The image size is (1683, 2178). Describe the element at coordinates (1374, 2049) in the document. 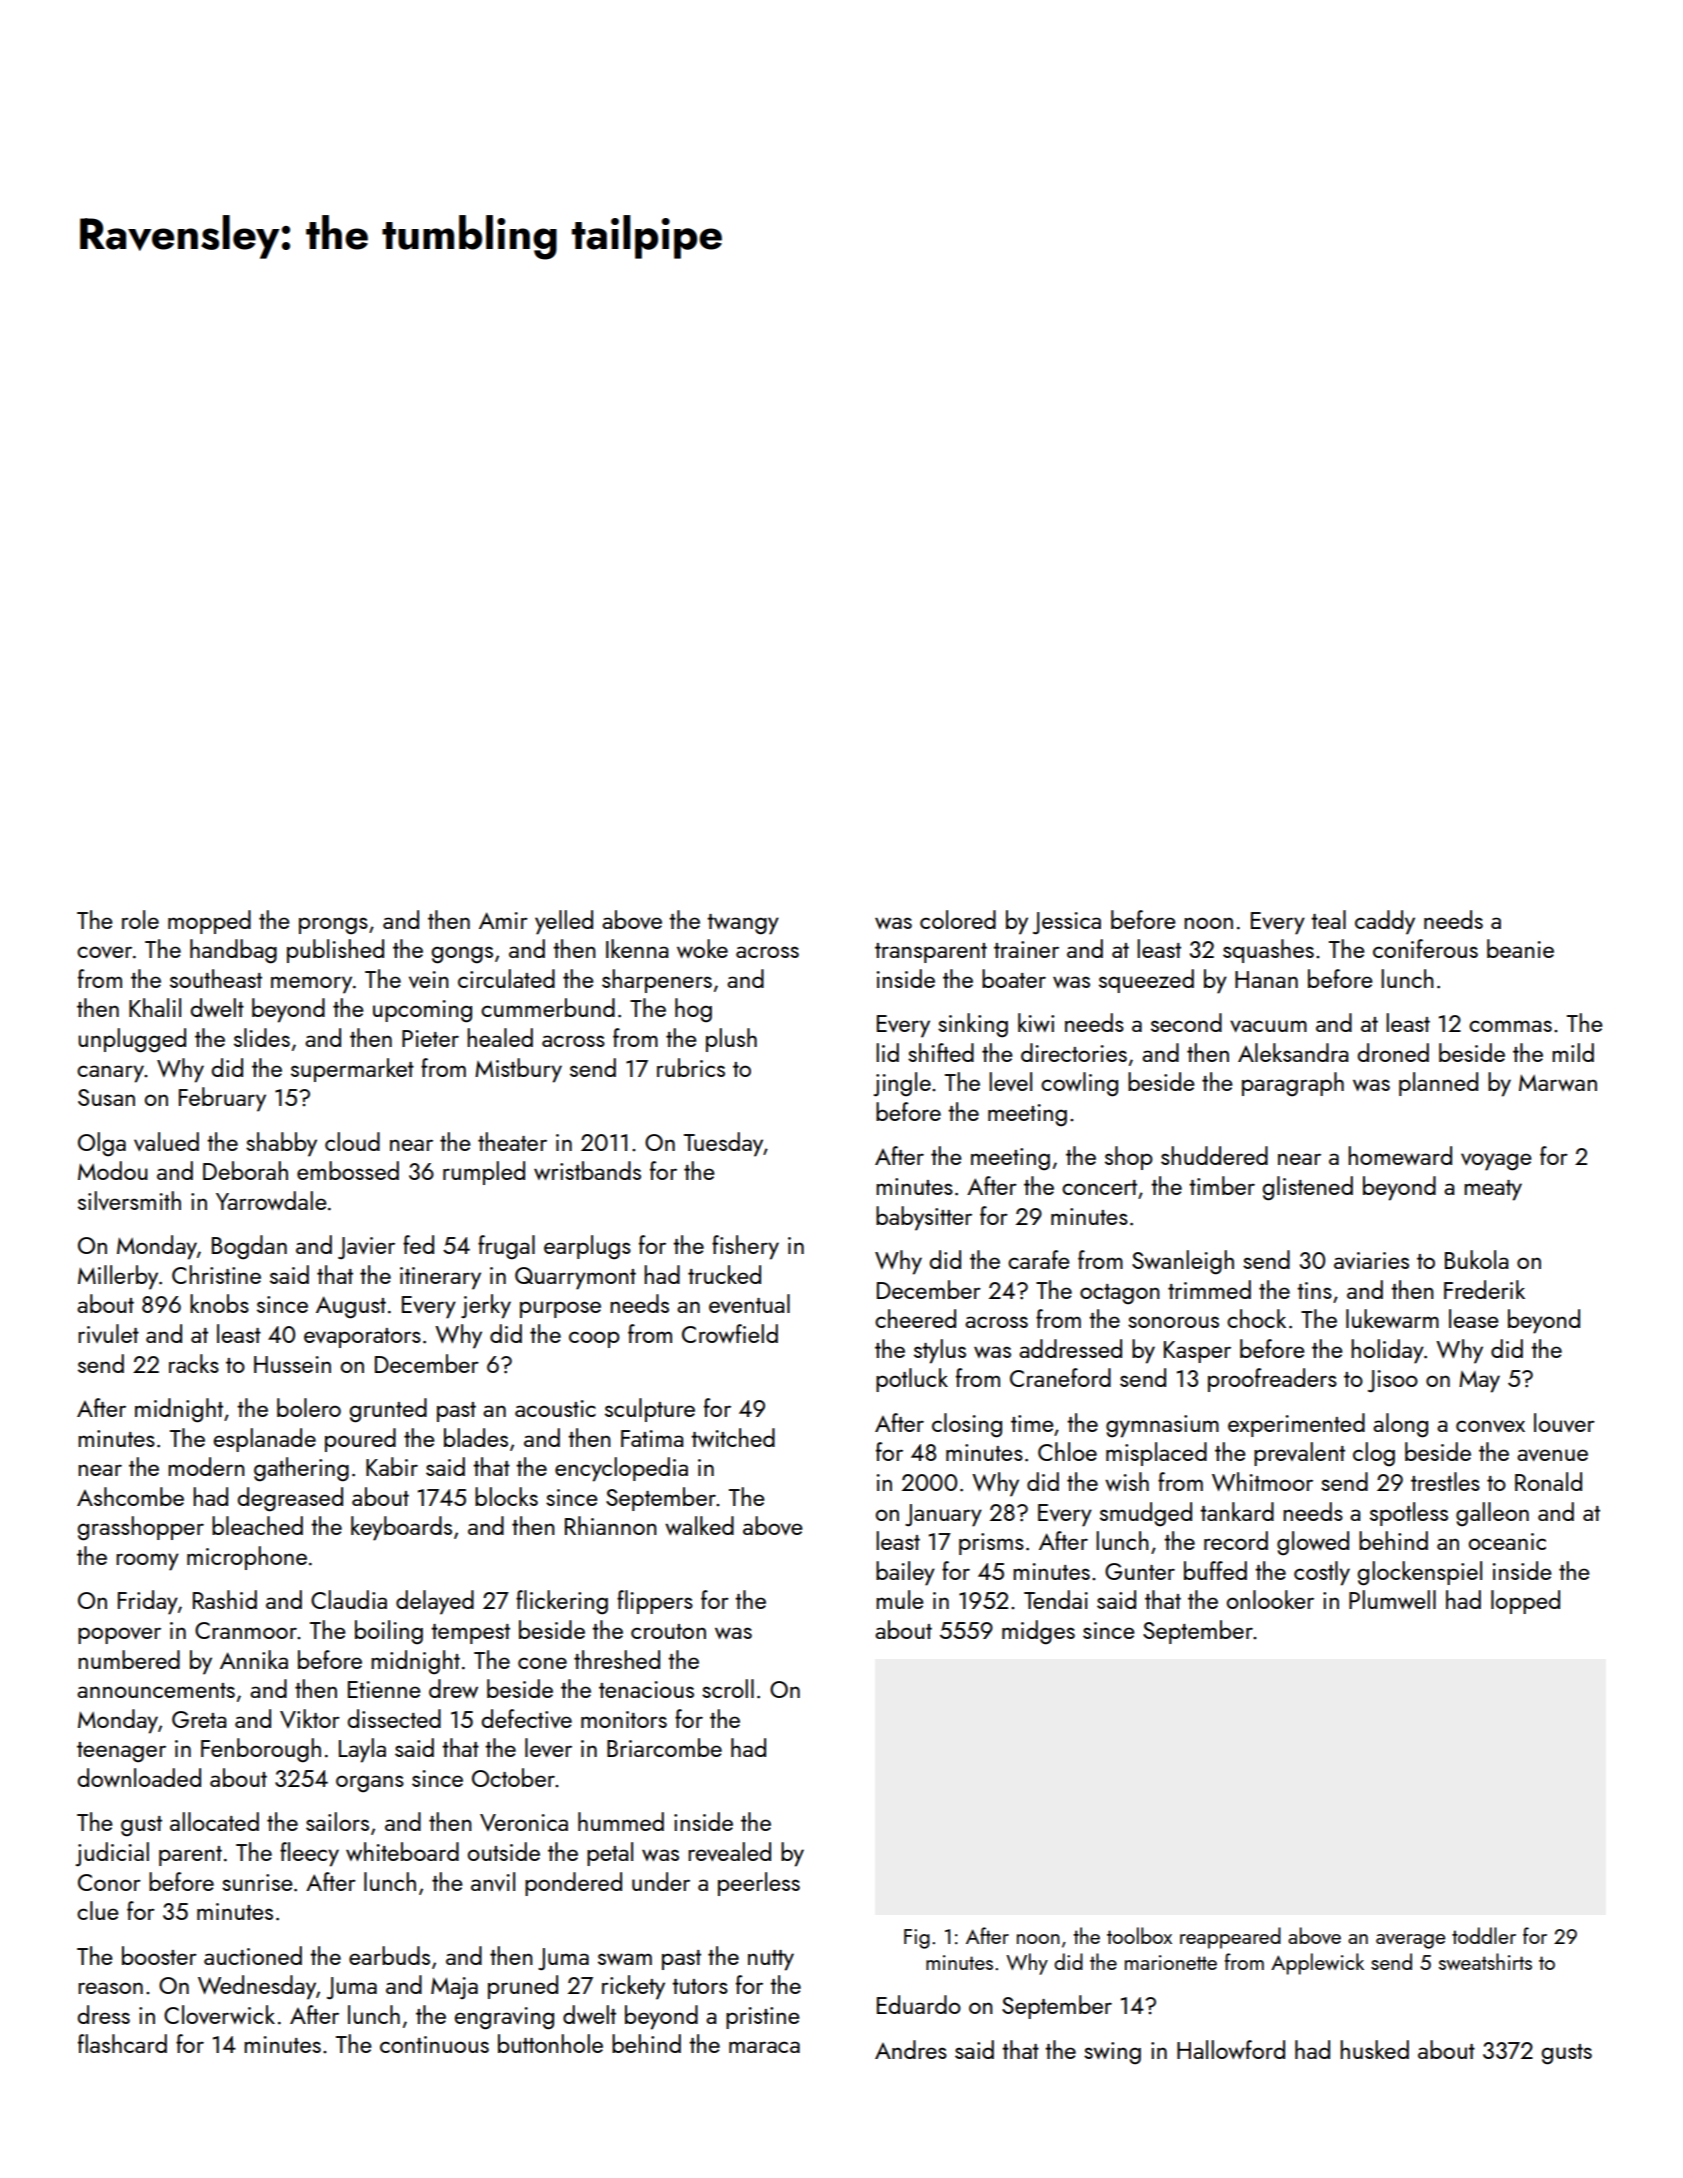

I see `husked` at that location.
